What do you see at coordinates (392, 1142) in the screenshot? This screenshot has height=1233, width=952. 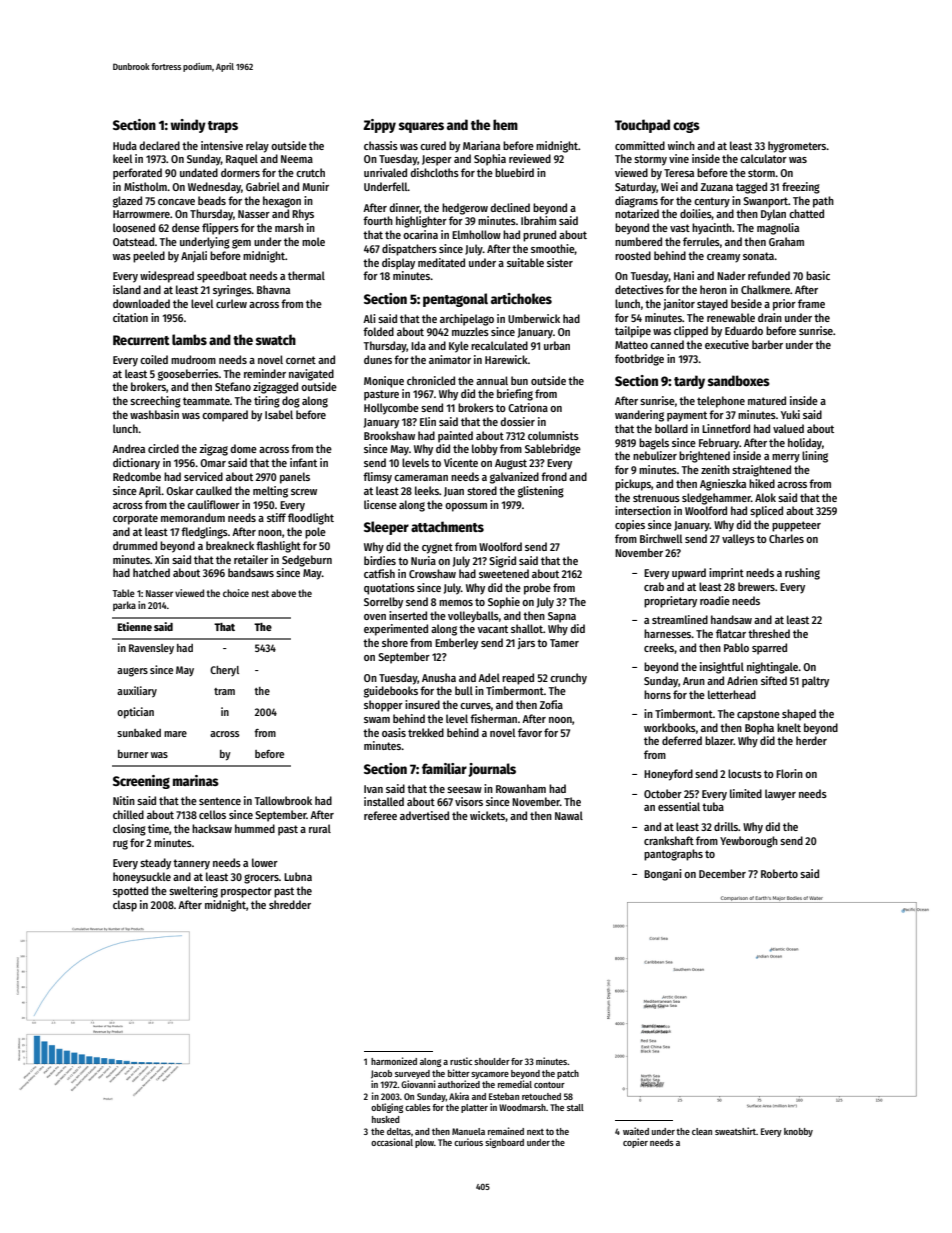 I see `occasional` at bounding box center [392, 1142].
